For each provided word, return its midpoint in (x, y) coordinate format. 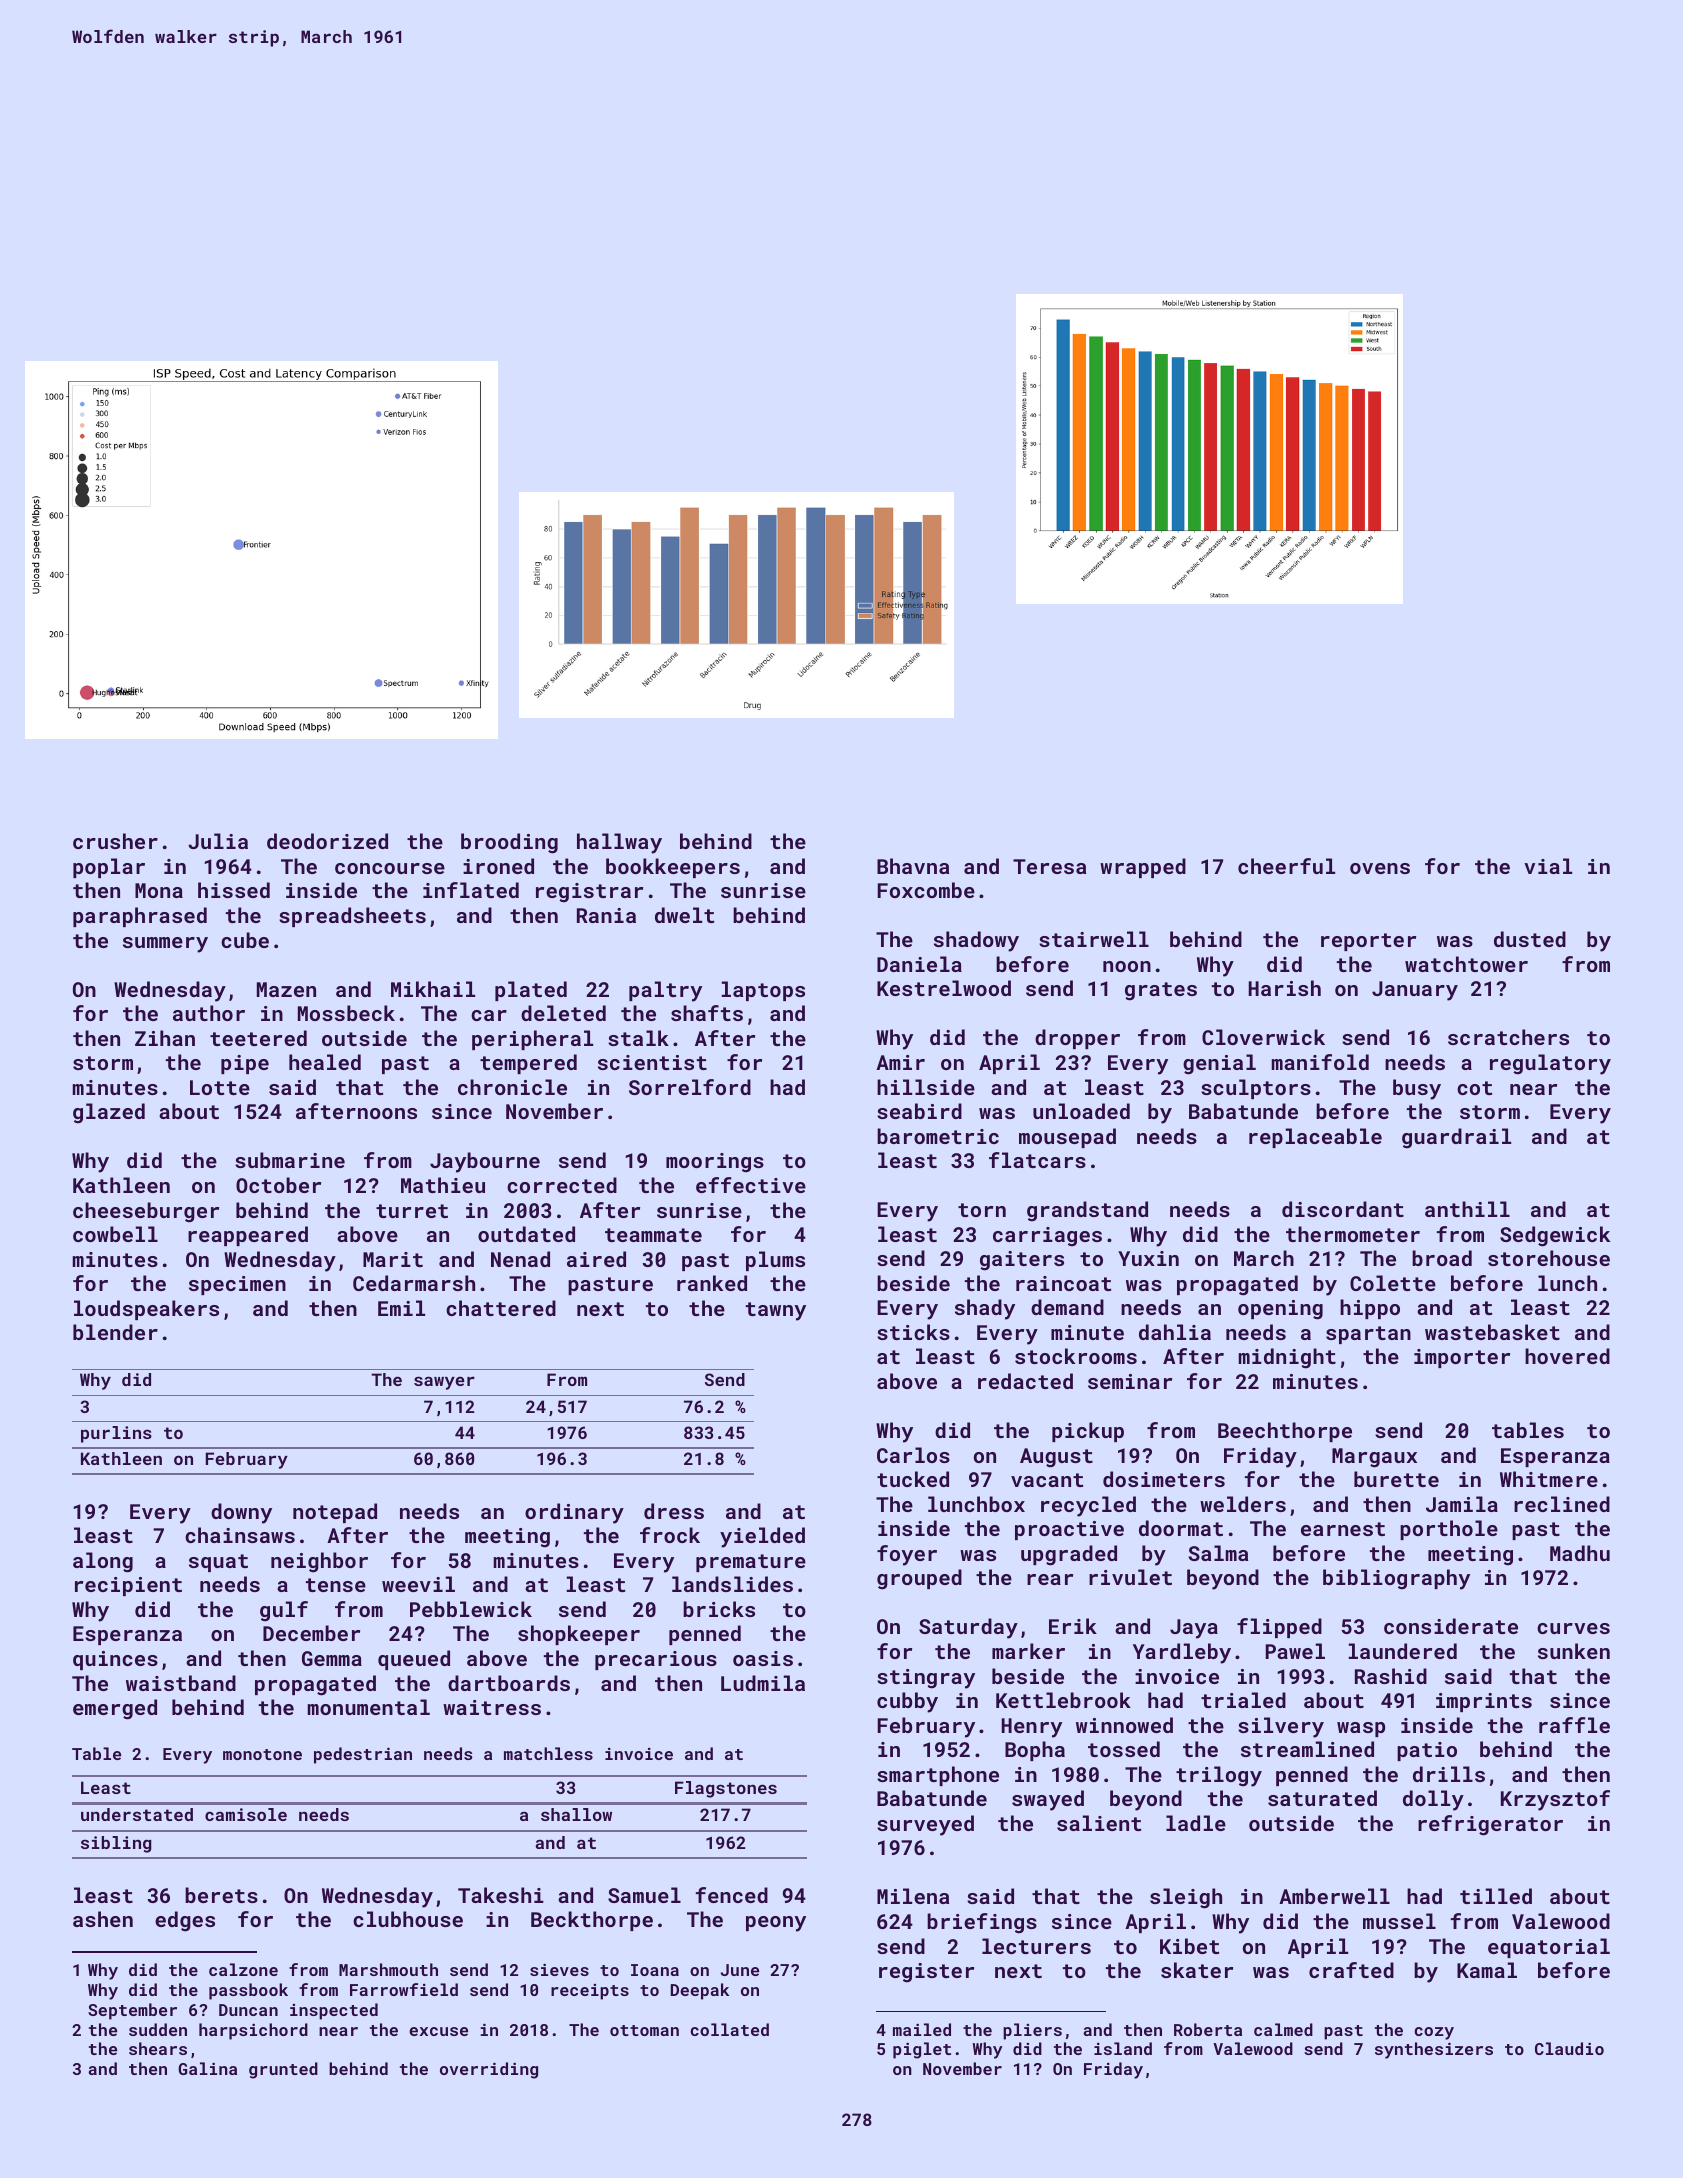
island (1123, 2048)
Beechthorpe (1285, 1432)
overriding (489, 2070)
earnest (1343, 1529)
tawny (776, 1311)
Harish (1284, 988)
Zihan (165, 1038)
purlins (116, 1434)
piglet (922, 2050)
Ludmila (763, 1683)
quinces (115, 1660)
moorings (715, 1163)
